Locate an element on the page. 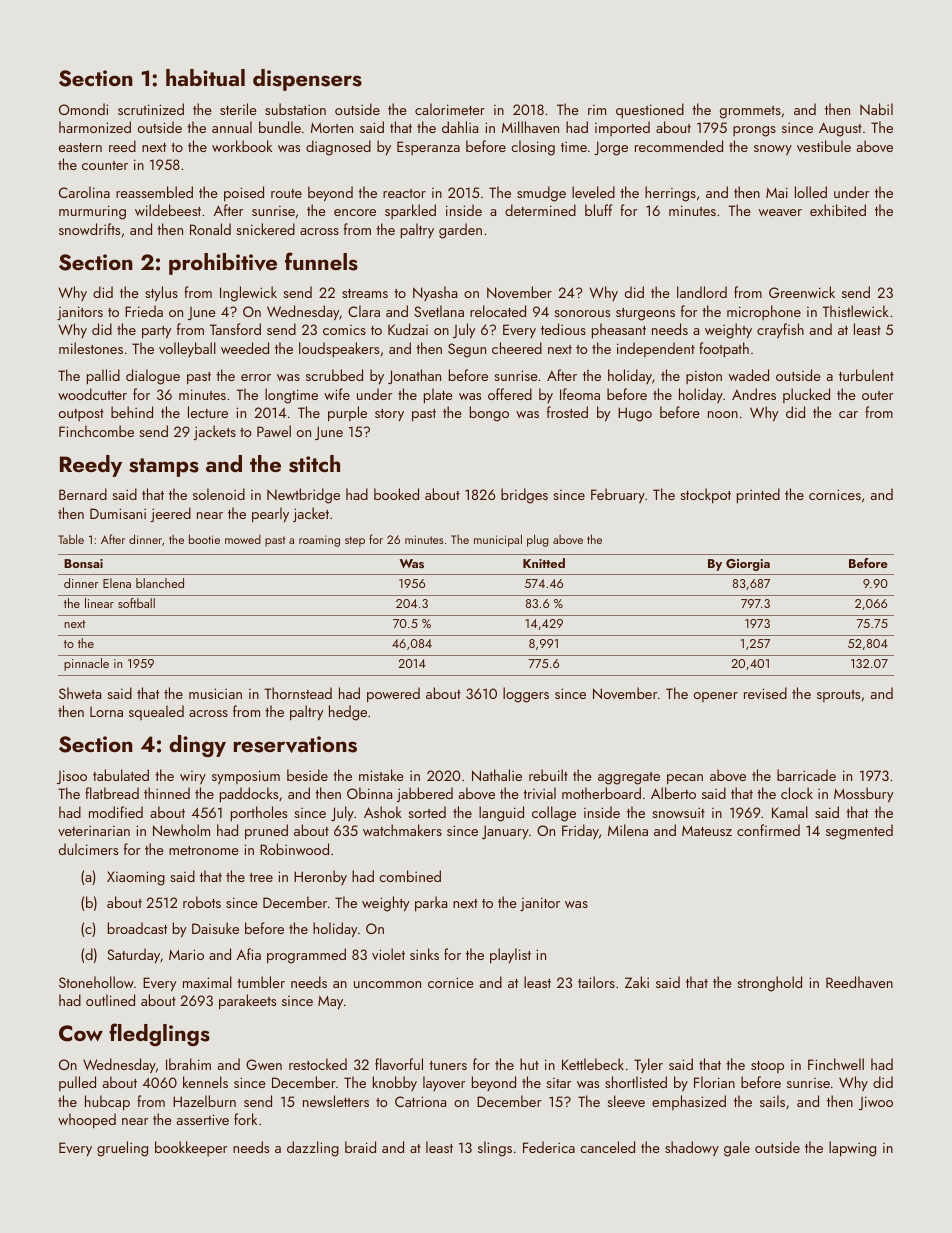 Image resolution: width=952 pixels, height=1233 pixels. Inglewick is located at coordinates (248, 294).
